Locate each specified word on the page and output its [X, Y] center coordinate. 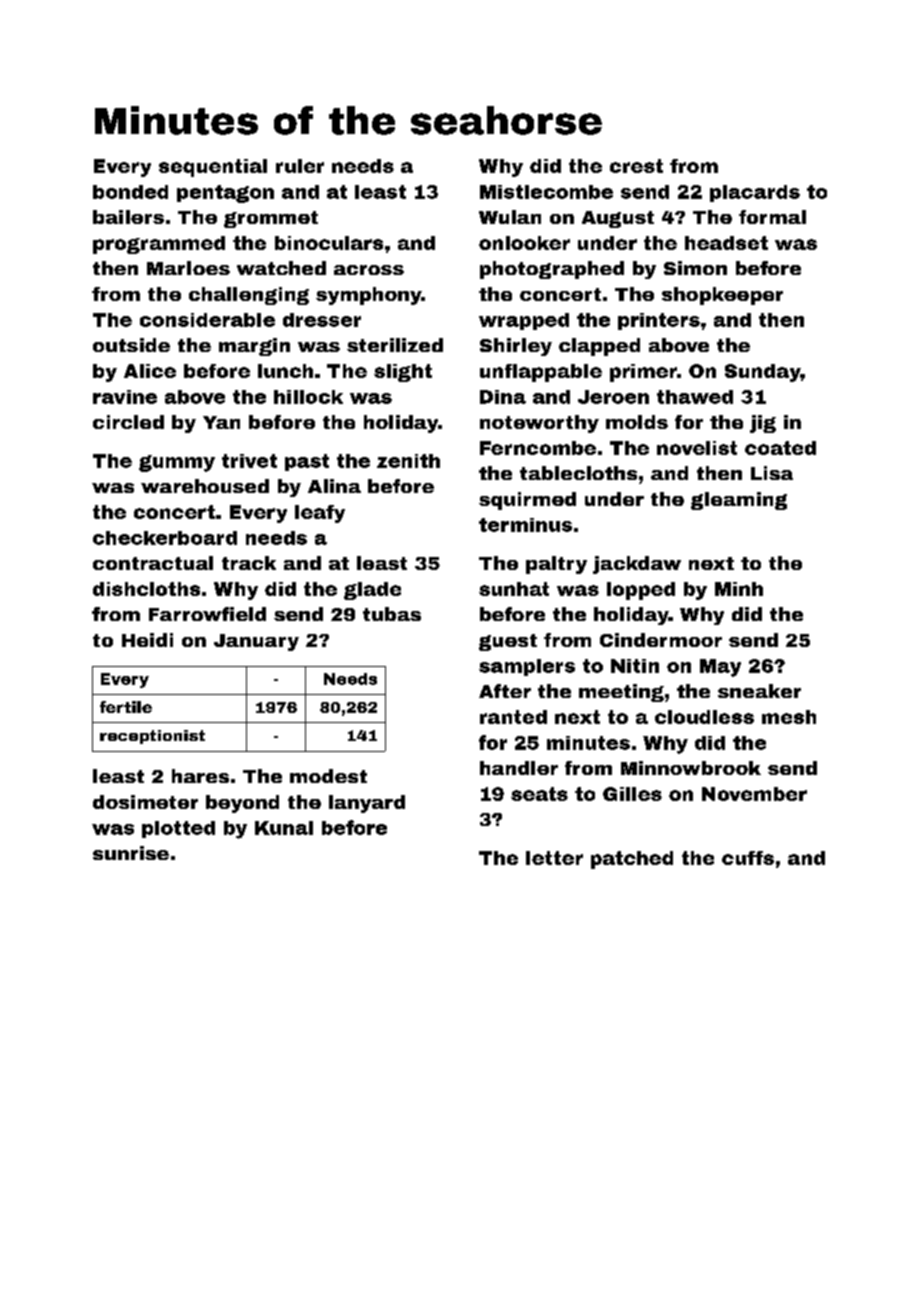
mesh [789, 717]
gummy [177, 463]
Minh [739, 589]
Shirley [516, 347]
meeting [621, 693]
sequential [213, 168]
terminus [525, 525]
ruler [300, 166]
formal [772, 217]
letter [554, 858]
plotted [178, 829]
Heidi [147, 640]
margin [254, 347]
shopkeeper [722, 296]
